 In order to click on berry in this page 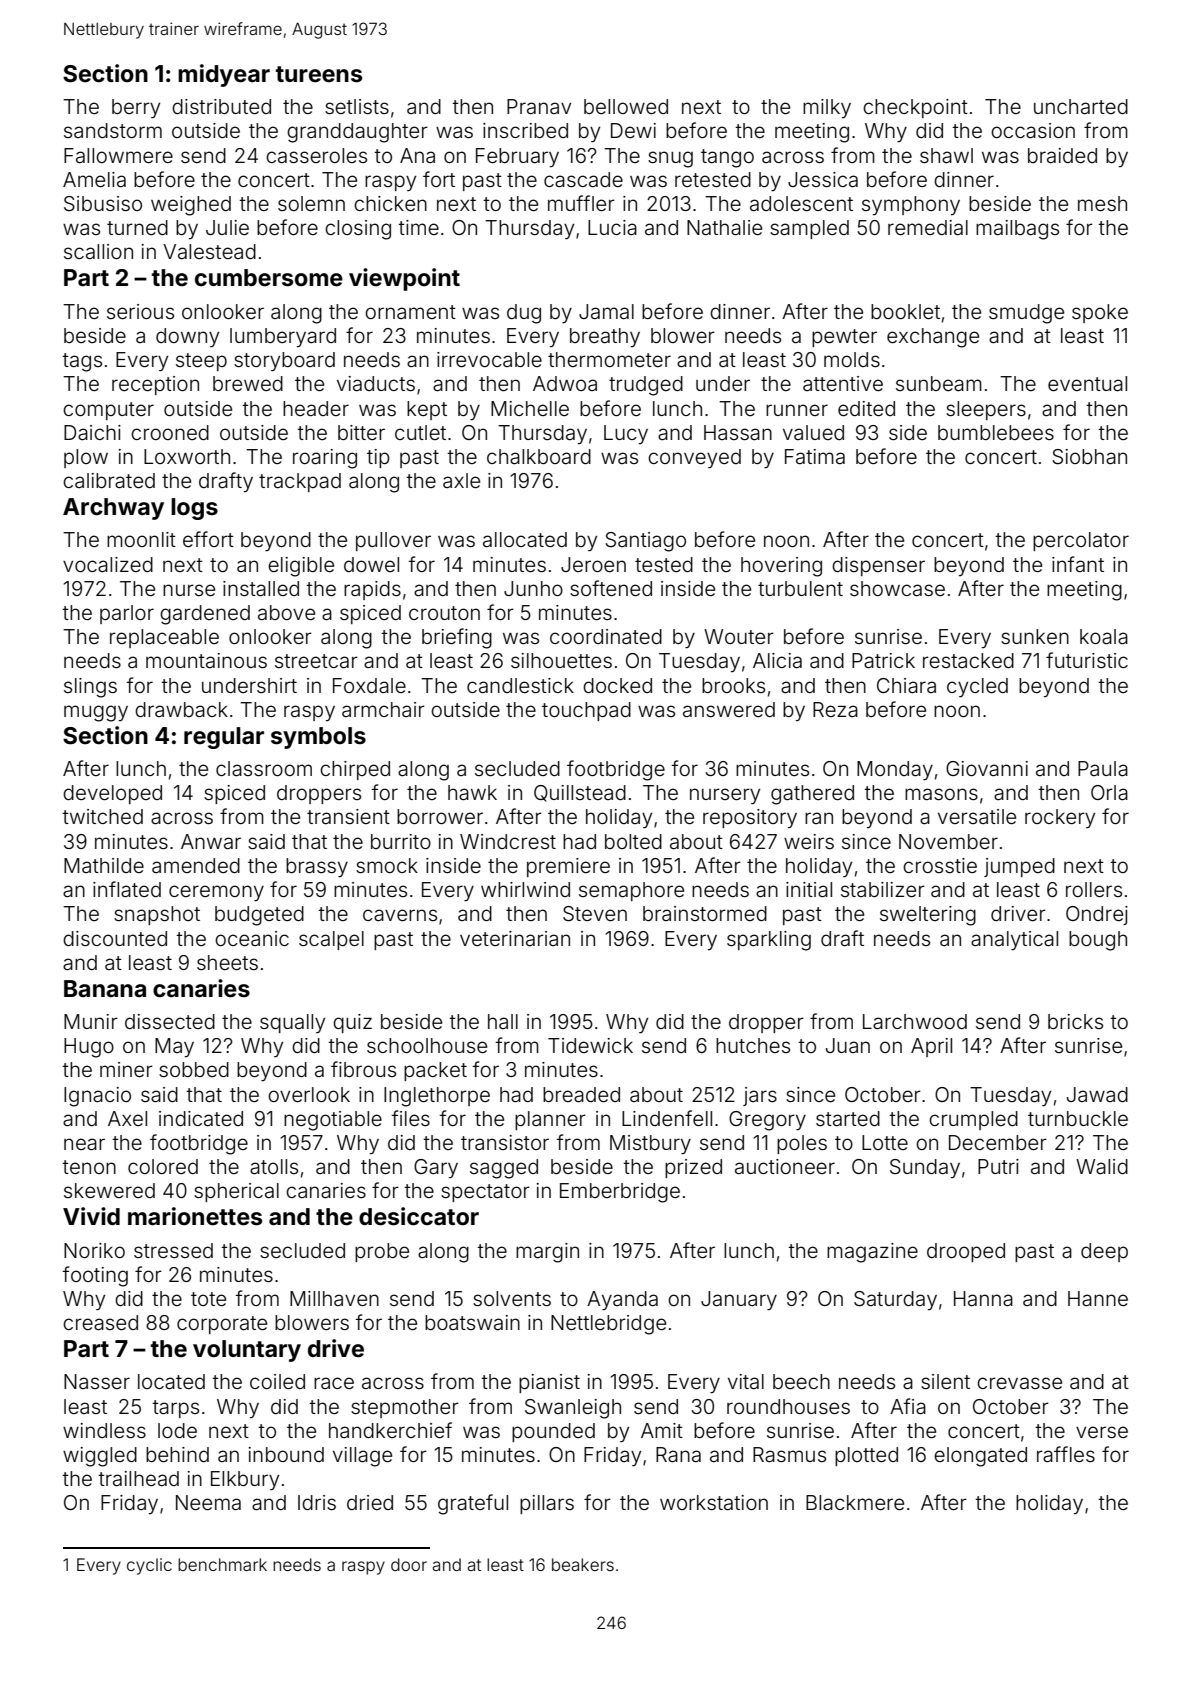, I will do `click(136, 109)`.
